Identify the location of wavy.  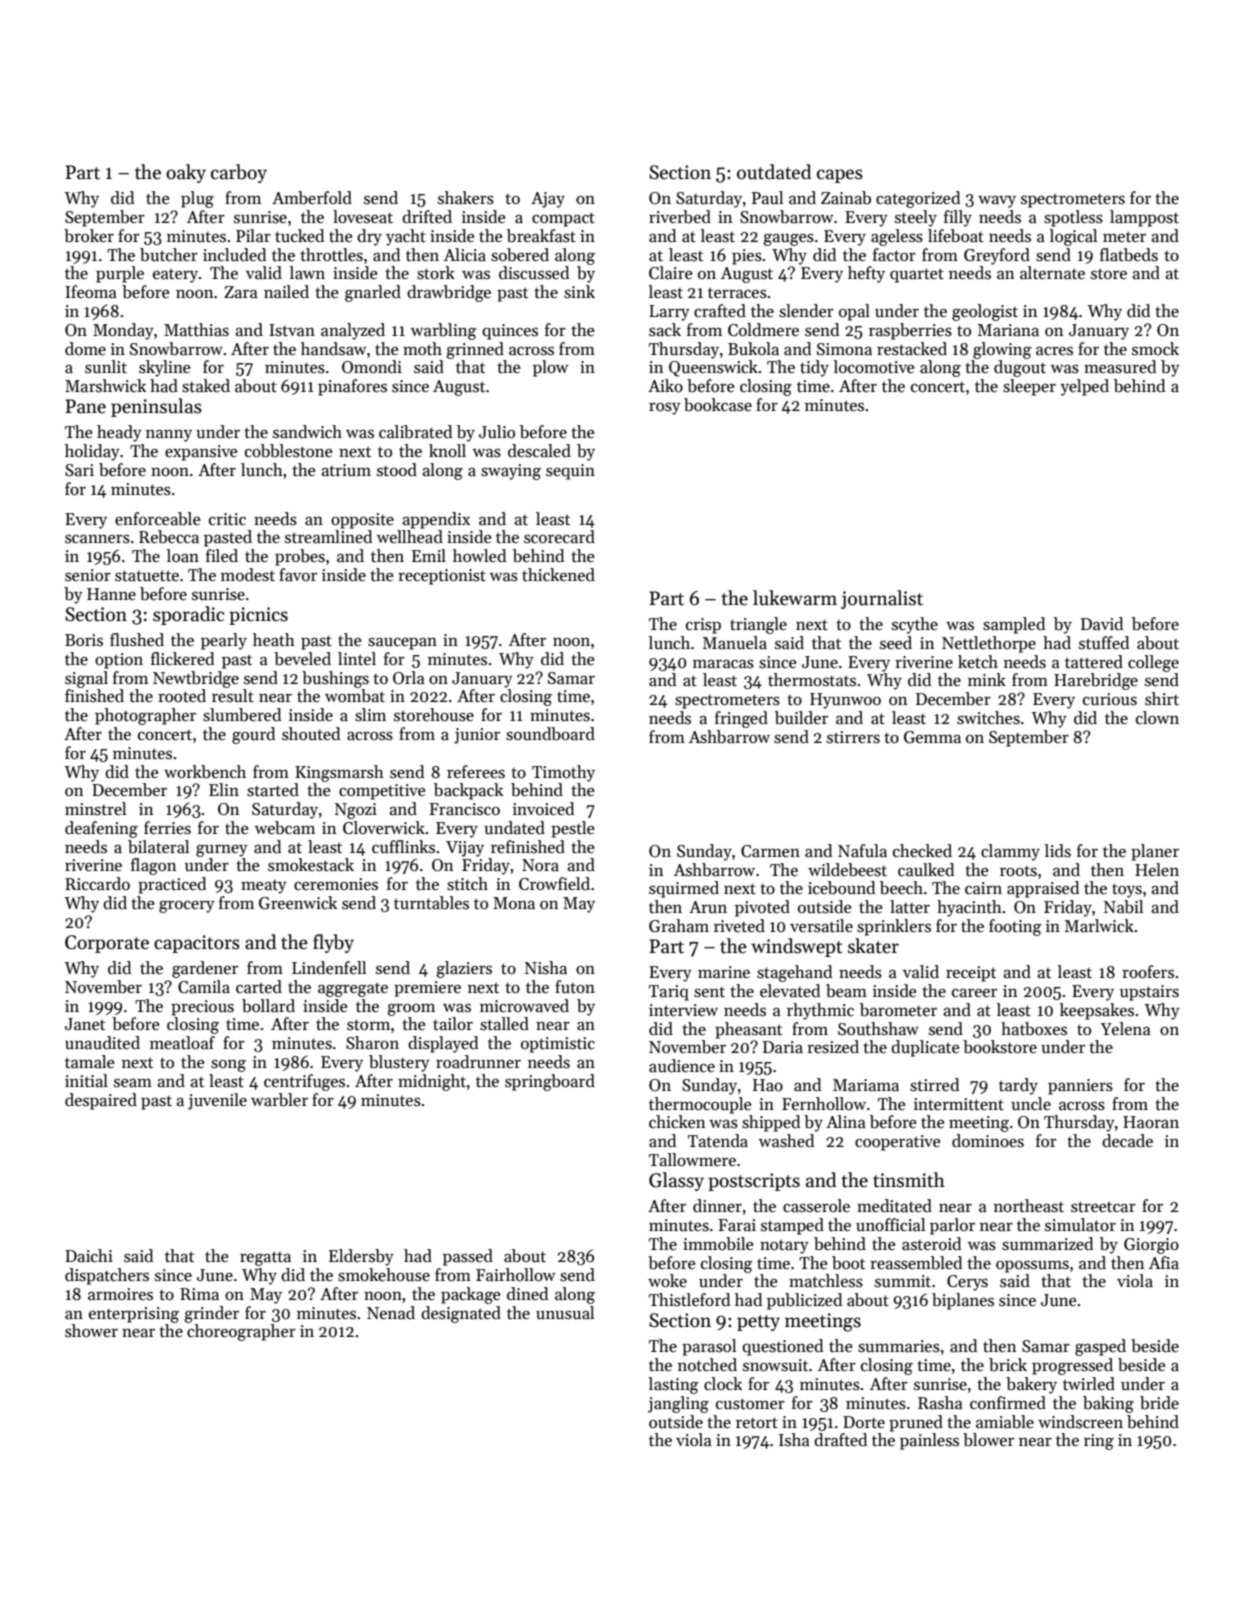
(997, 202).
